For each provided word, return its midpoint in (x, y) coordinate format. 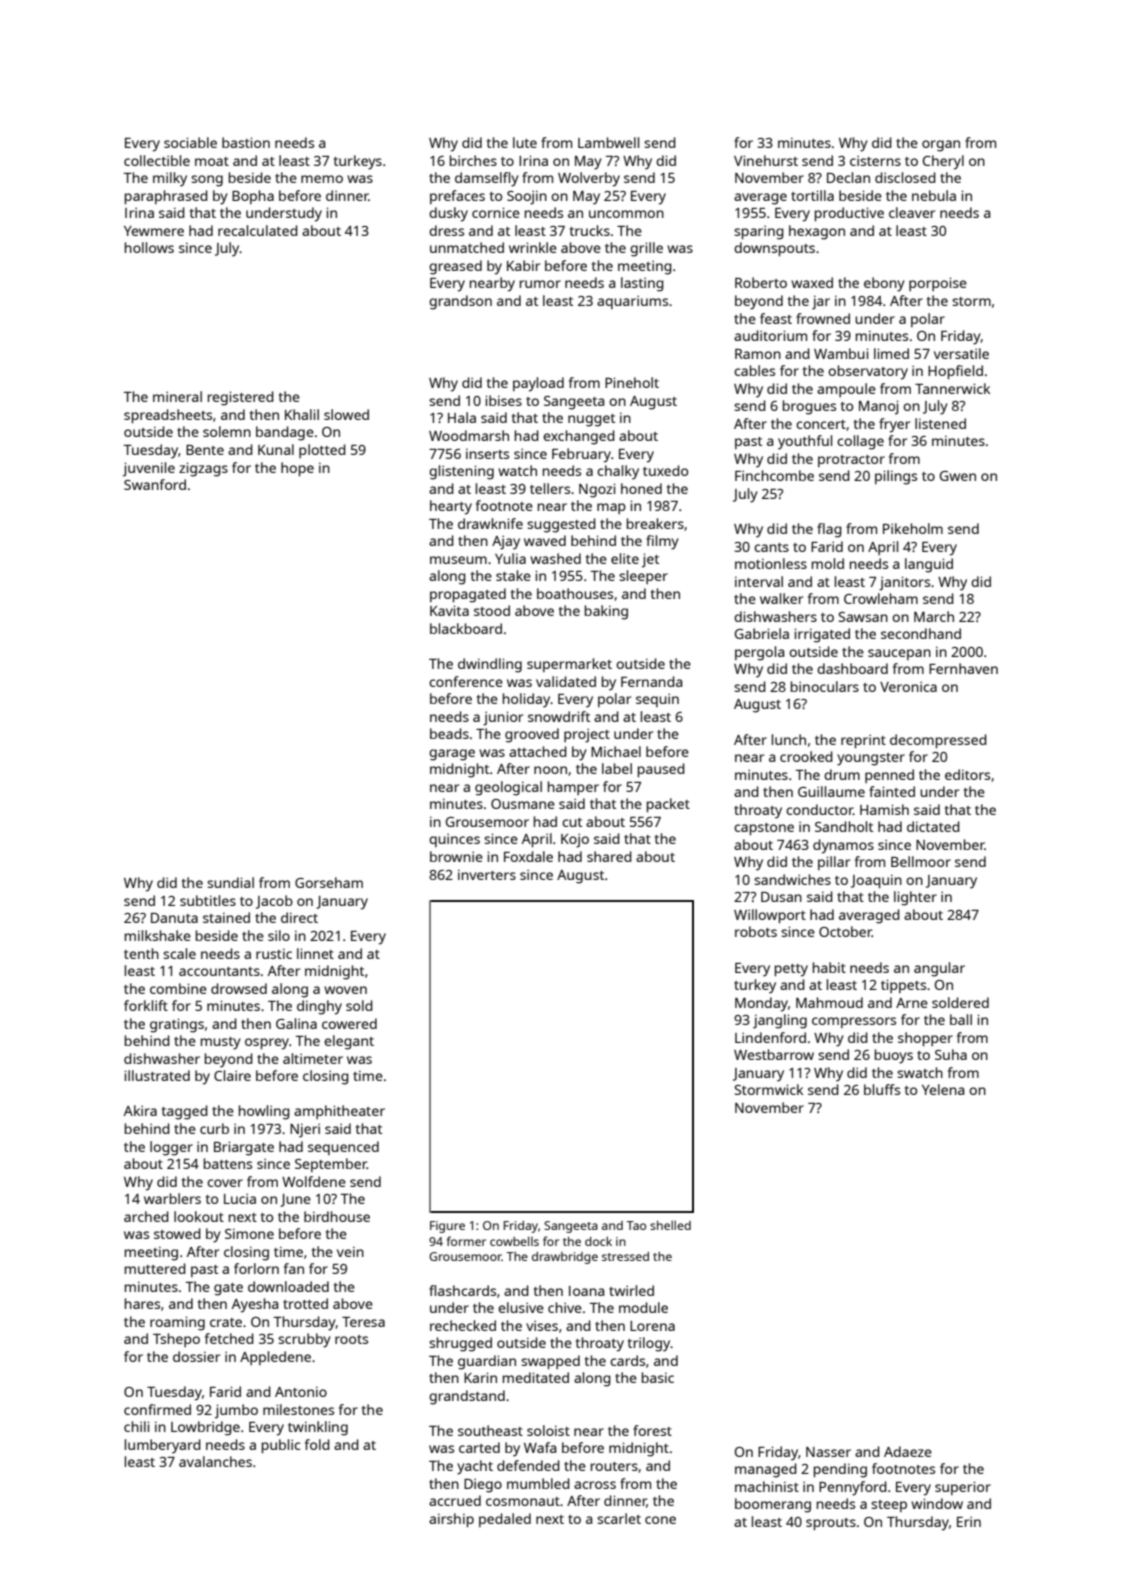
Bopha (253, 197)
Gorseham (329, 882)
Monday (761, 1004)
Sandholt (844, 826)
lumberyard (163, 1446)
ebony (884, 284)
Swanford (155, 484)
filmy (662, 542)
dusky (448, 214)
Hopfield (955, 372)
